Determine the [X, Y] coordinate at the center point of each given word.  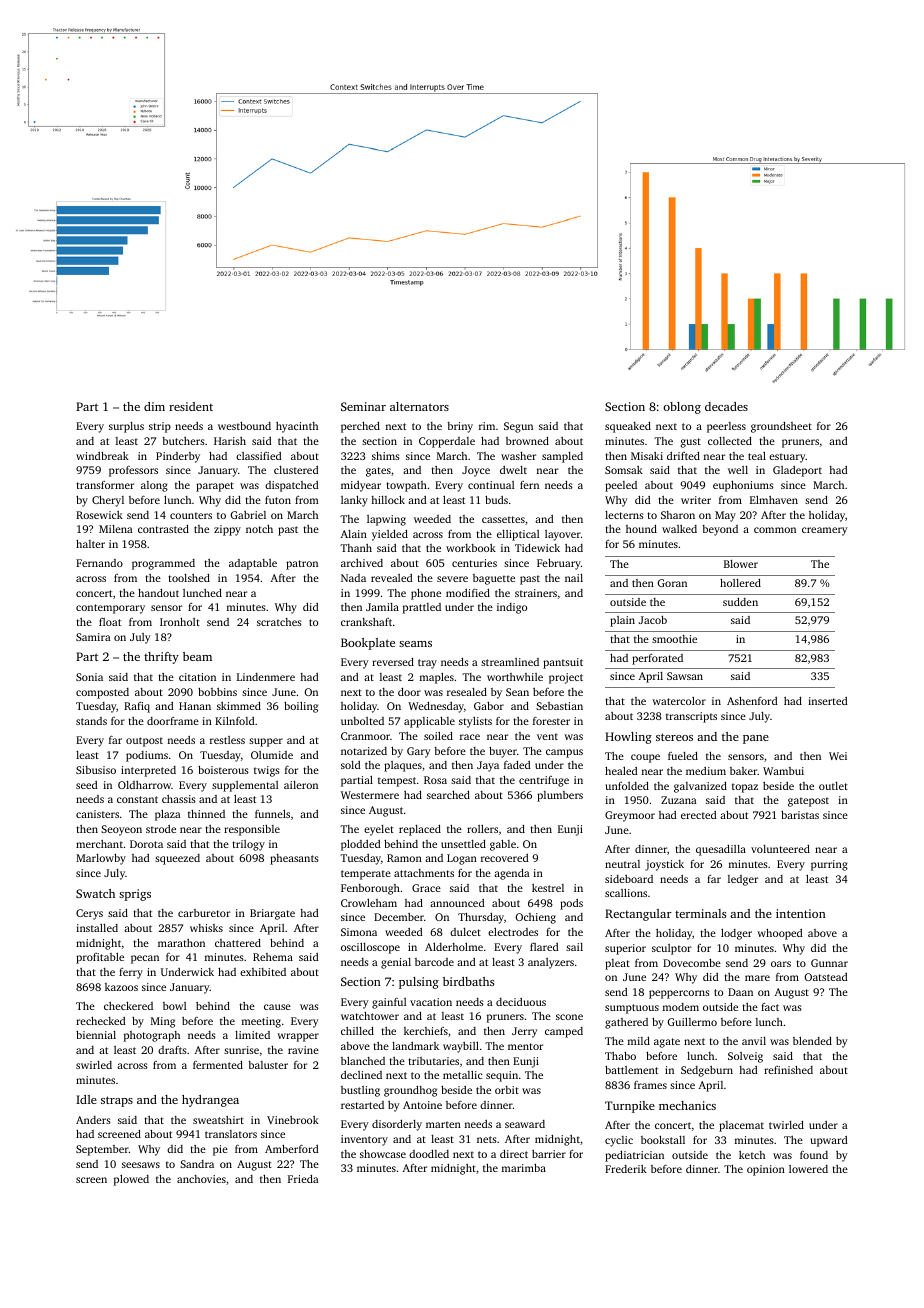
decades [726, 406]
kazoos [121, 987]
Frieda [303, 1179]
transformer [105, 485]
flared [544, 947]
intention [801, 913]
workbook [471, 548]
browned [527, 441]
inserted [828, 701]
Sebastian [559, 706]
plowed [131, 1180]
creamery [825, 531]
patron [302, 565]
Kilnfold [235, 721]
